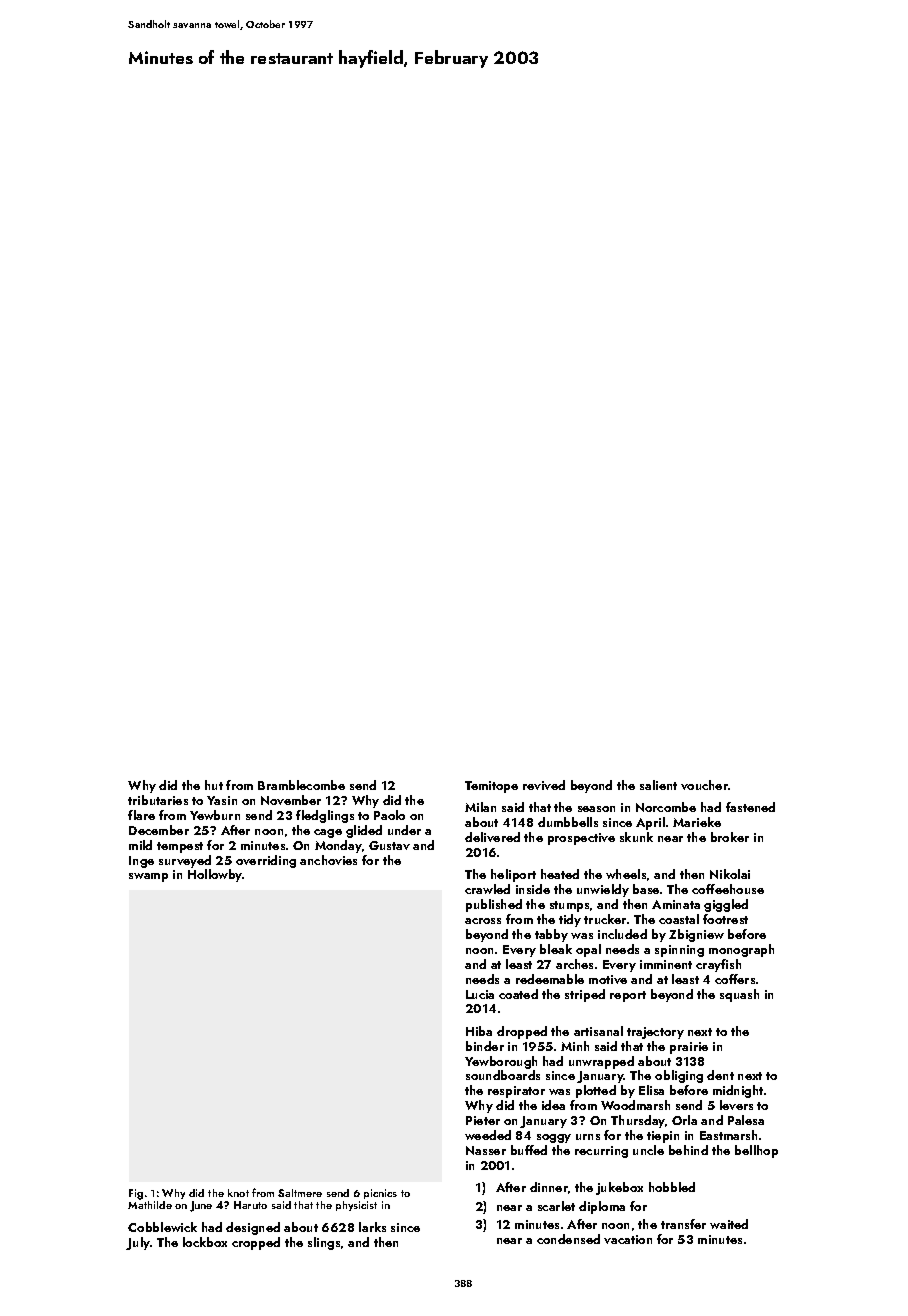 The height and width of the screenshot is (1316, 908). Describe the element at coordinates (256, 1243) in the screenshot. I see `cropped` at that location.
